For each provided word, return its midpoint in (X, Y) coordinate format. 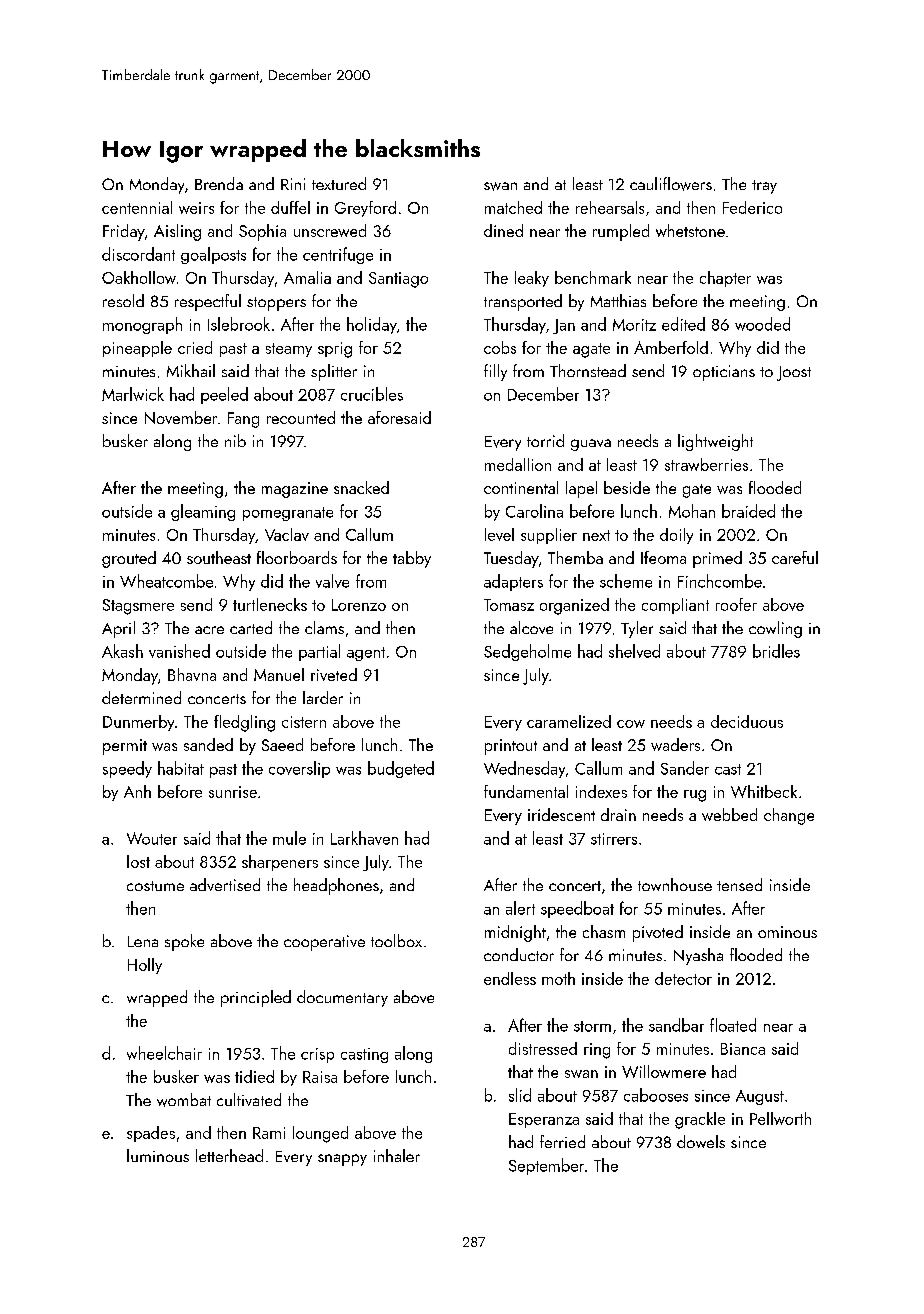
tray (764, 187)
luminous (158, 1155)
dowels (701, 1141)
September (546, 1166)
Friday (124, 232)
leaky (532, 279)
